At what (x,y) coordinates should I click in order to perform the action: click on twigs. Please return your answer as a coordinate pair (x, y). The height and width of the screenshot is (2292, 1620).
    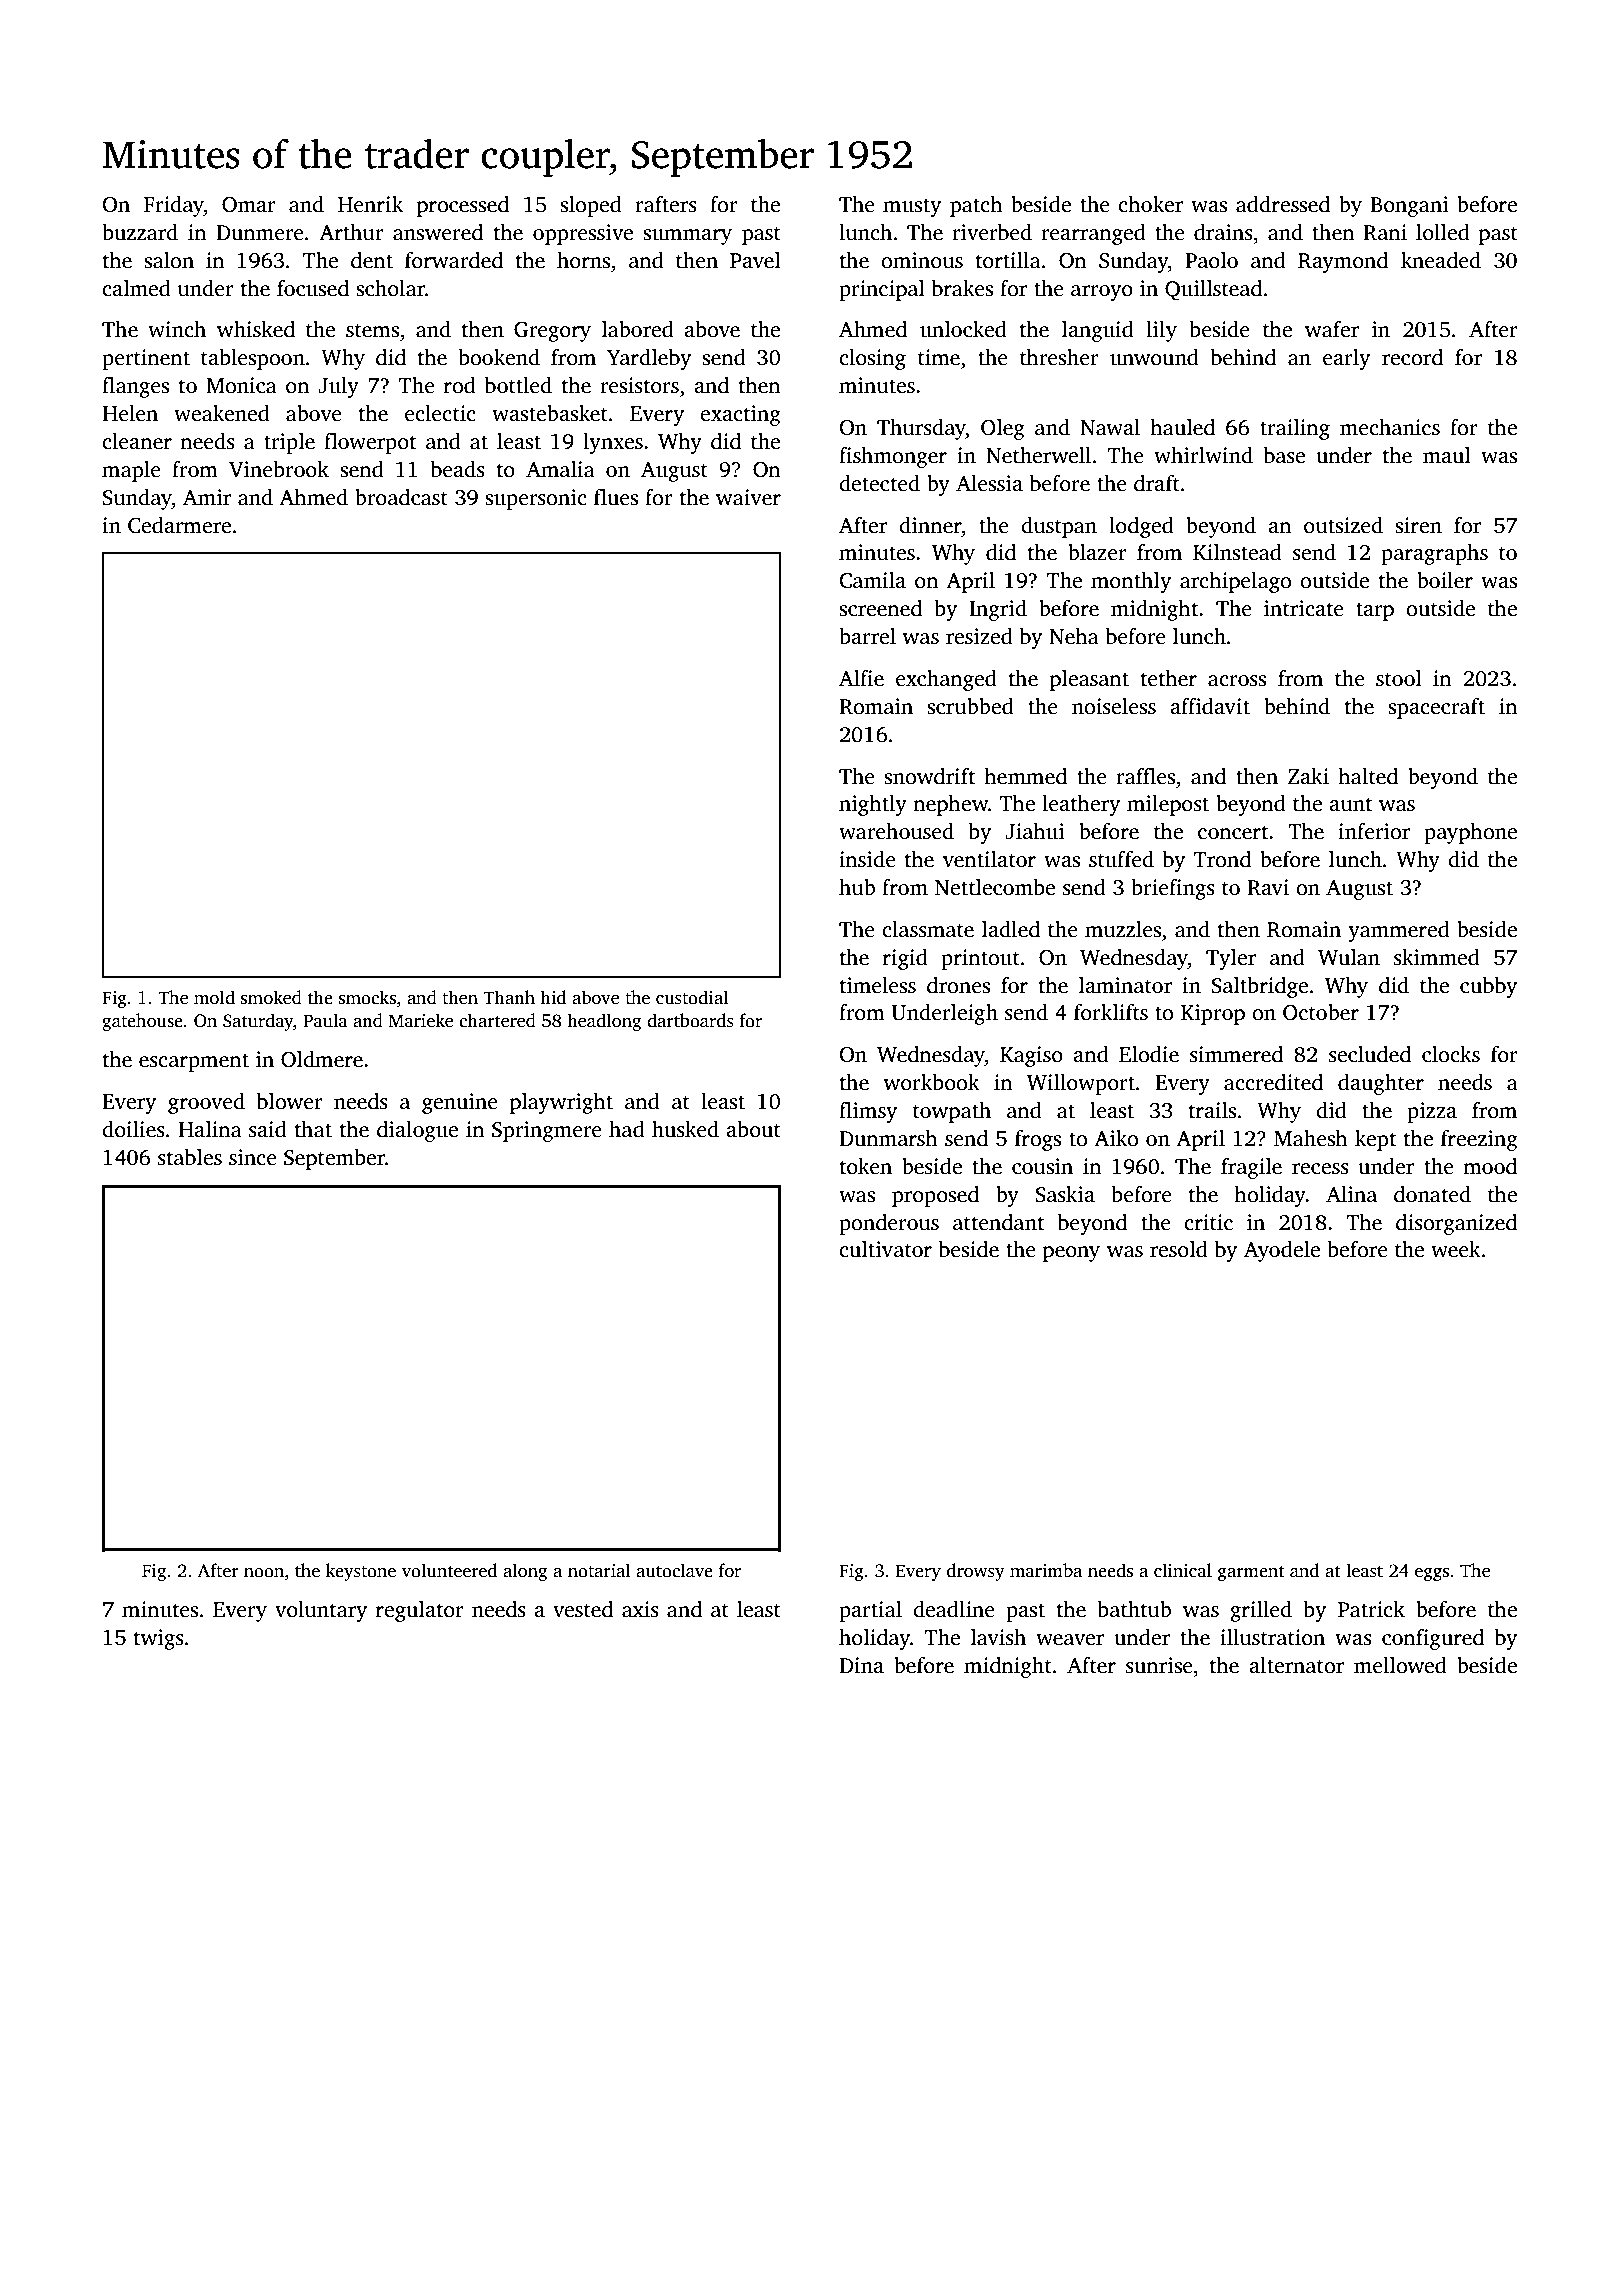
    Looking at the image, I should click on (159, 1639).
